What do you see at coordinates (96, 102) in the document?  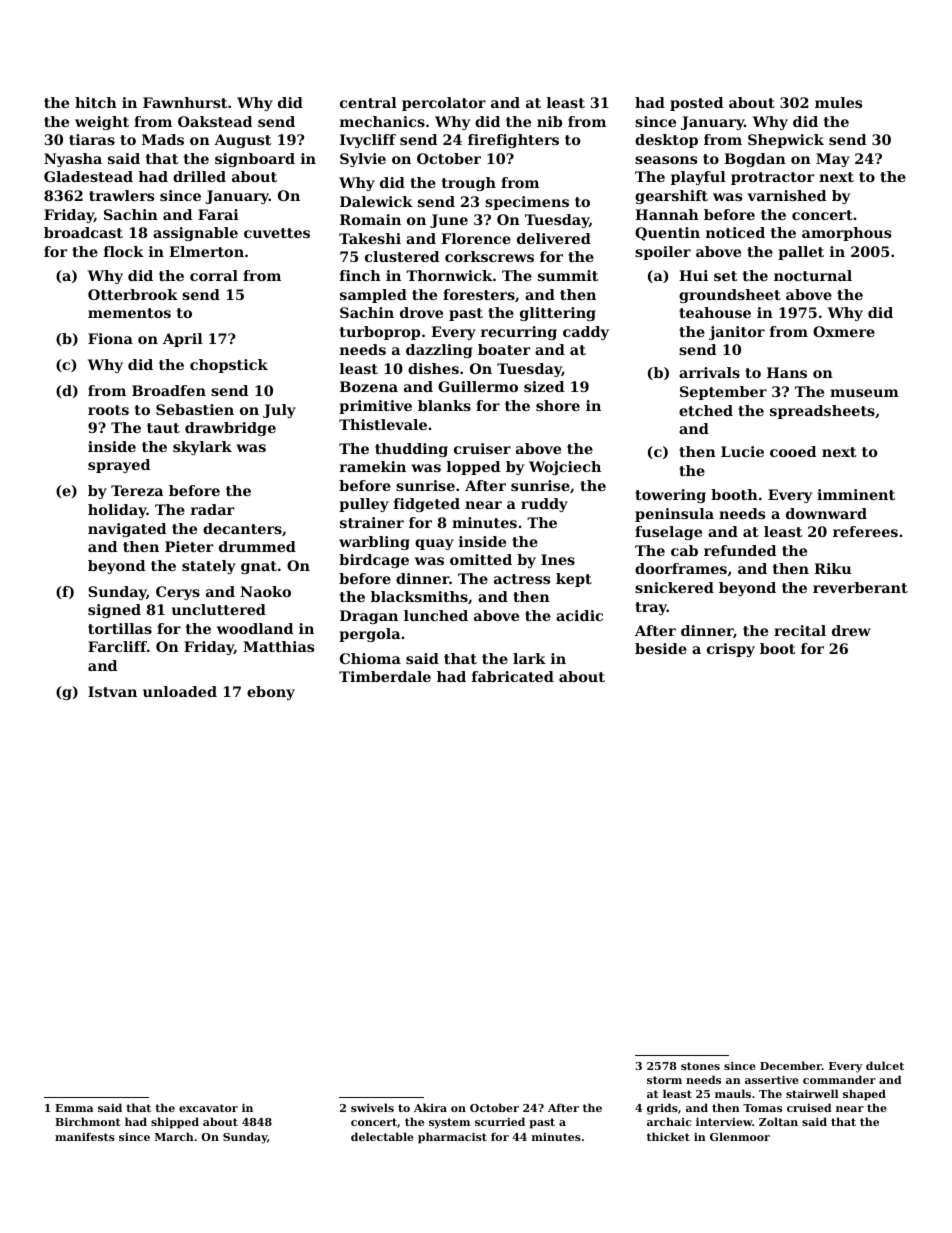 I see `hitch` at bounding box center [96, 102].
